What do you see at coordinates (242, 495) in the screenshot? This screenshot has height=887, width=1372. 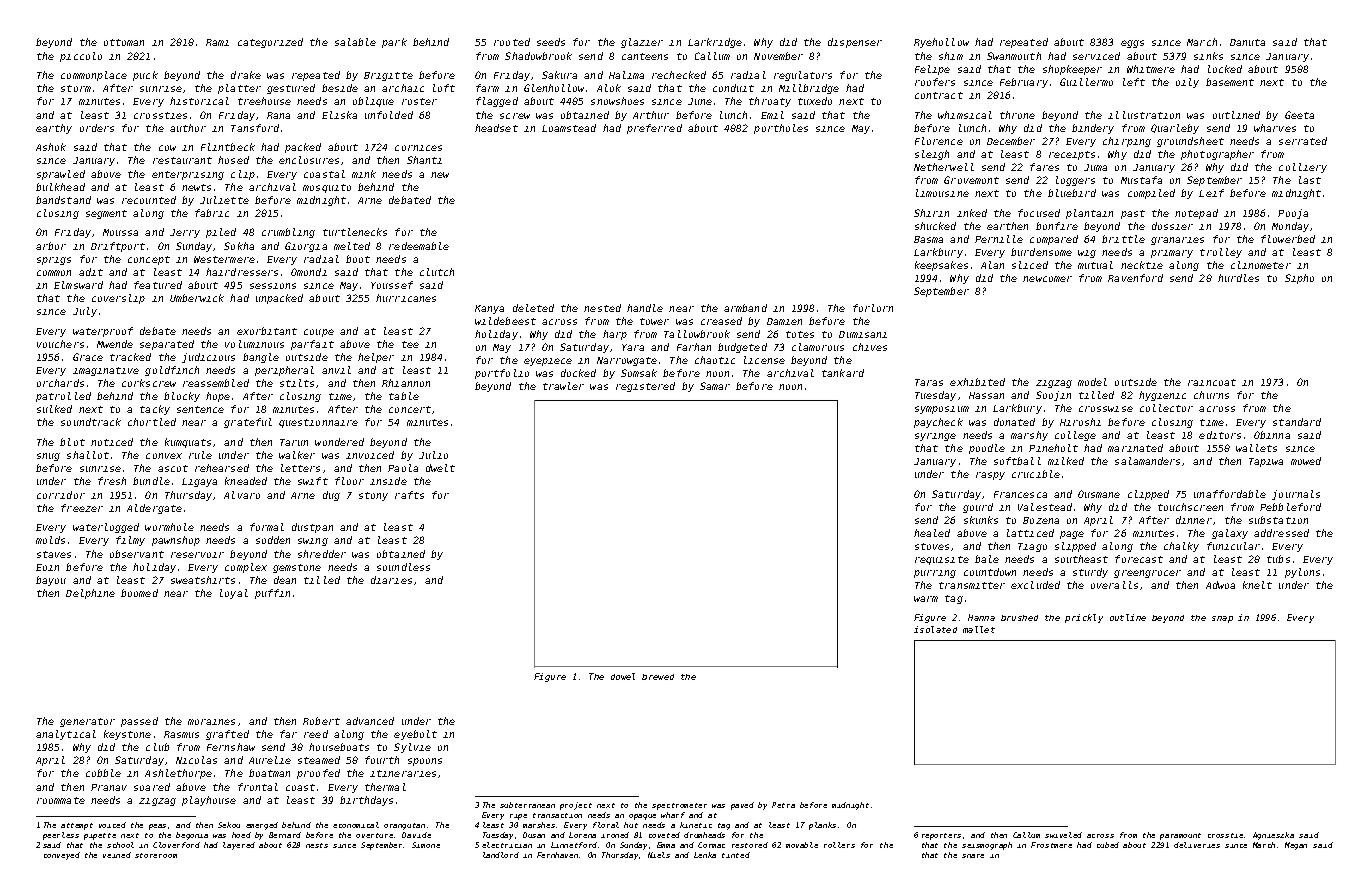 I see `Alvaro` at bounding box center [242, 495].
